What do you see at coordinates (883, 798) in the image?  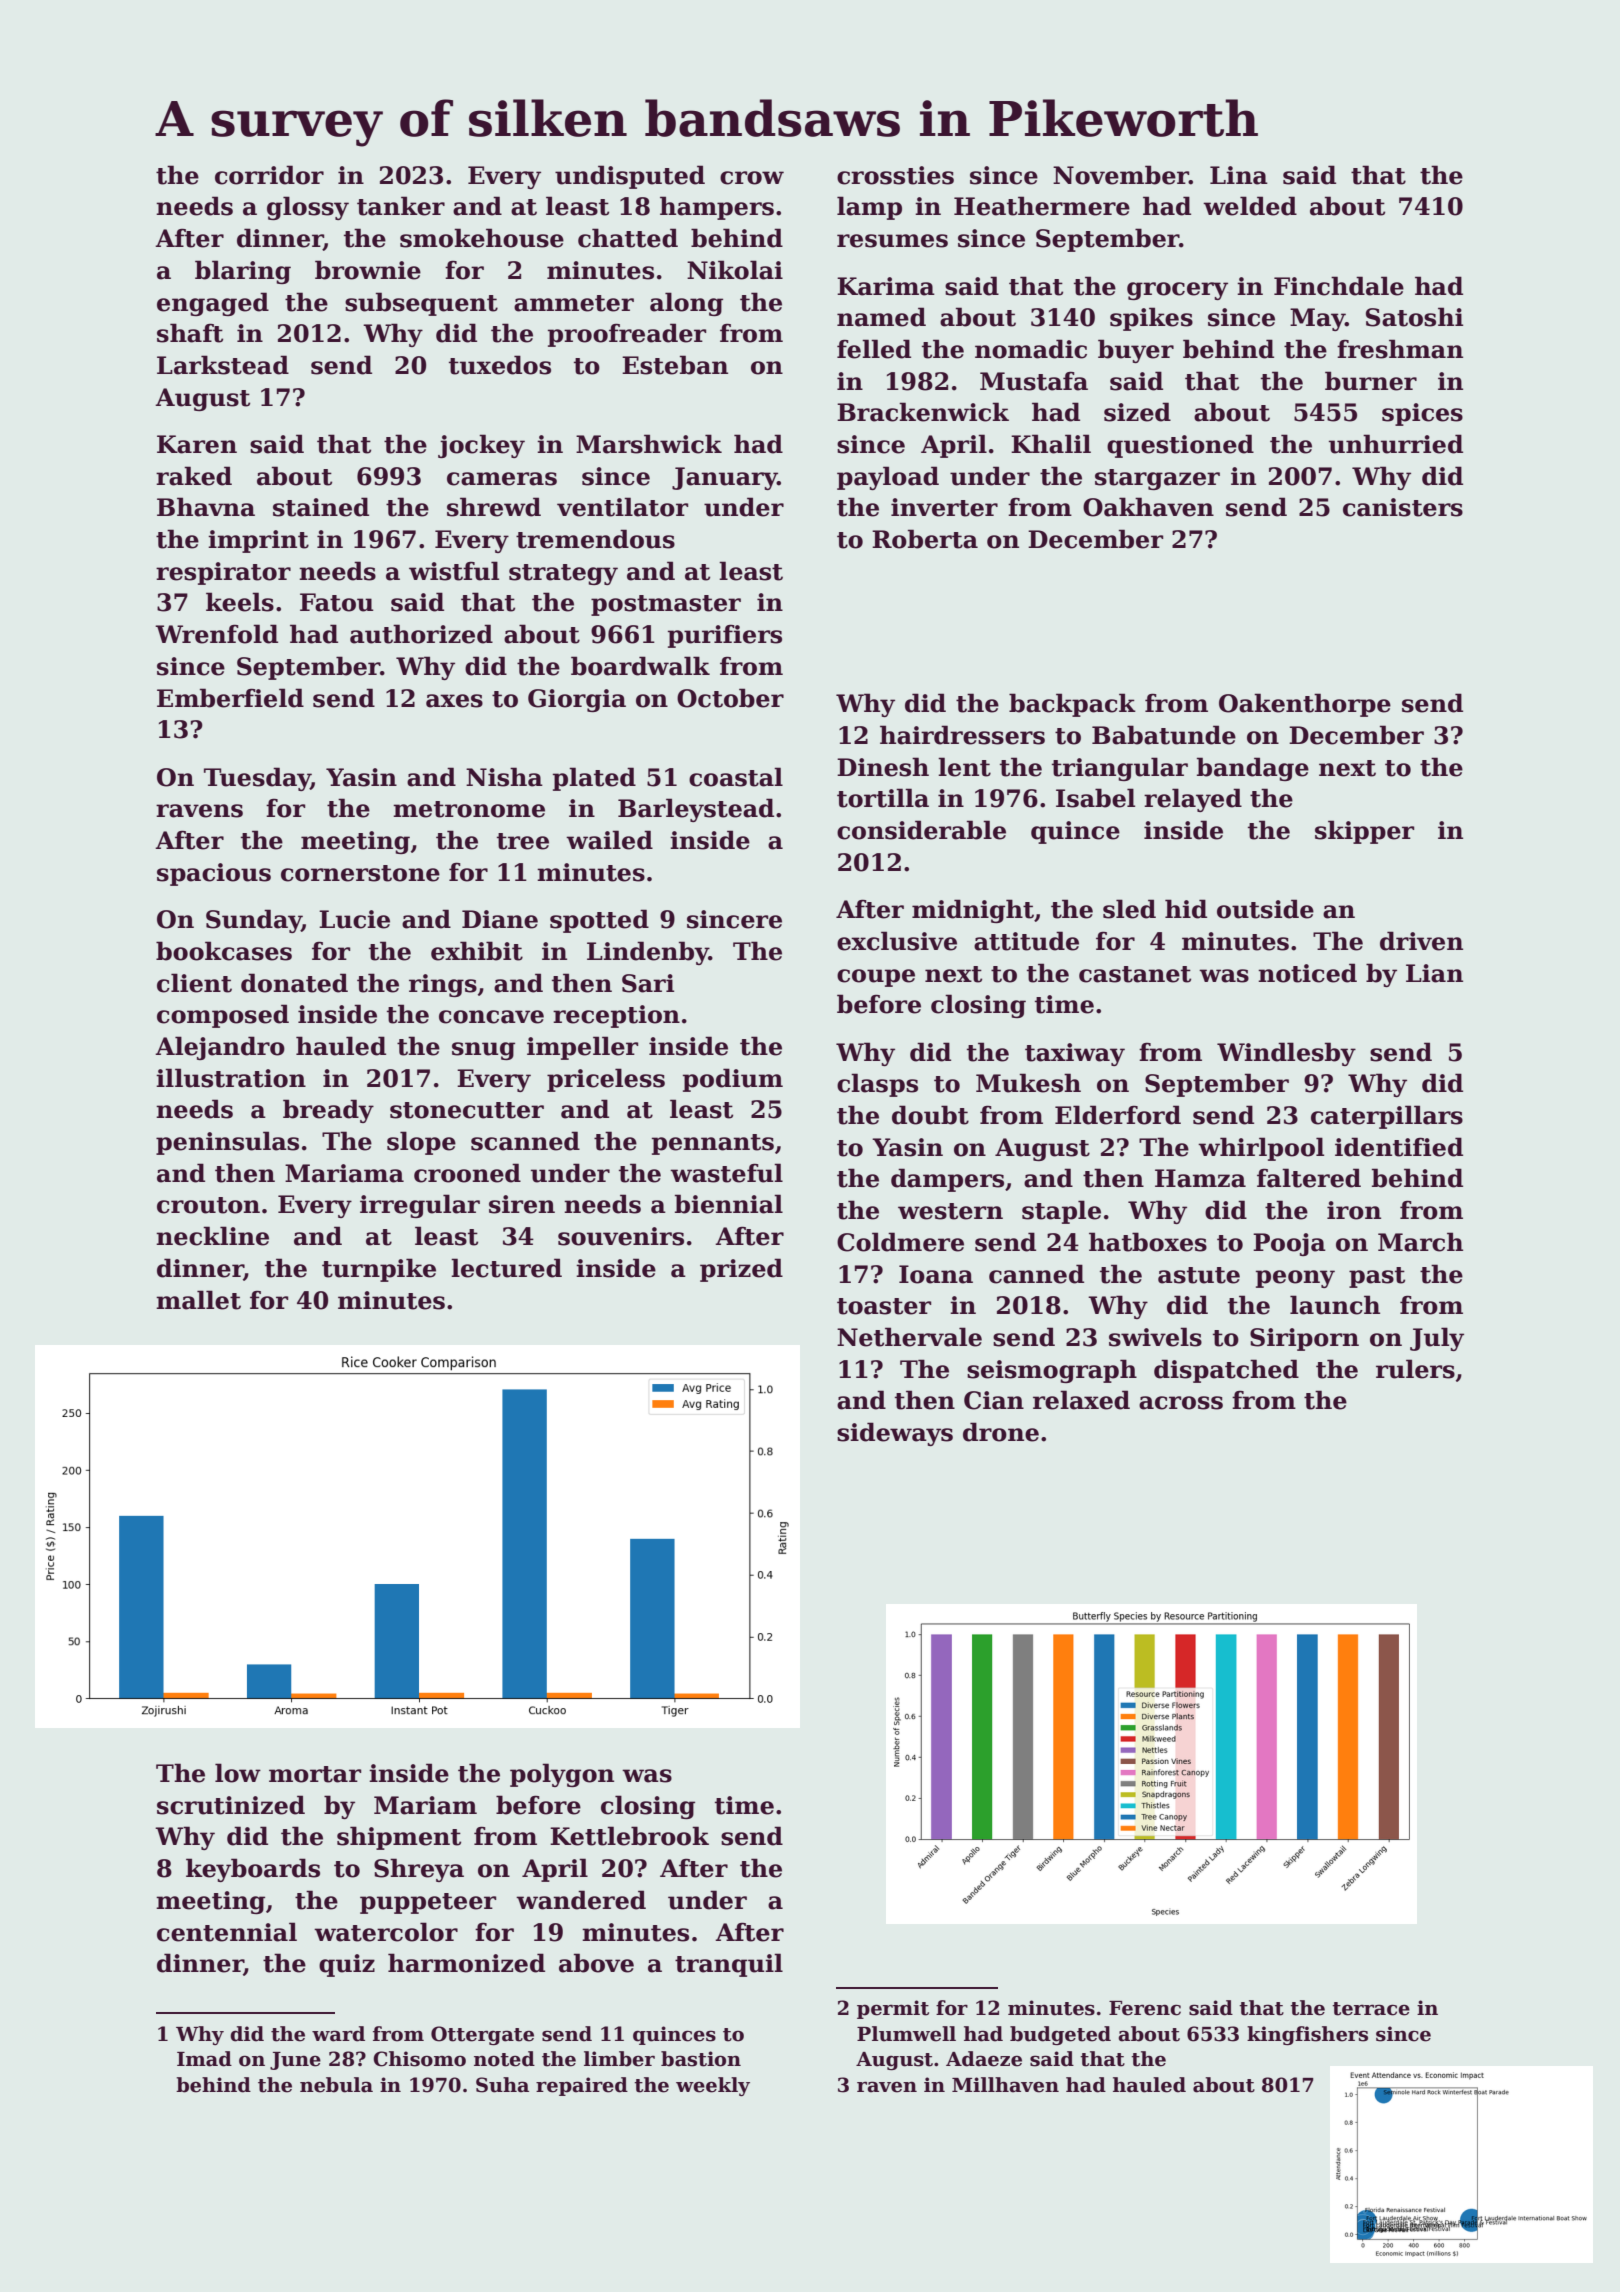 I see `tortilla` at bounding box center [883, 798].
